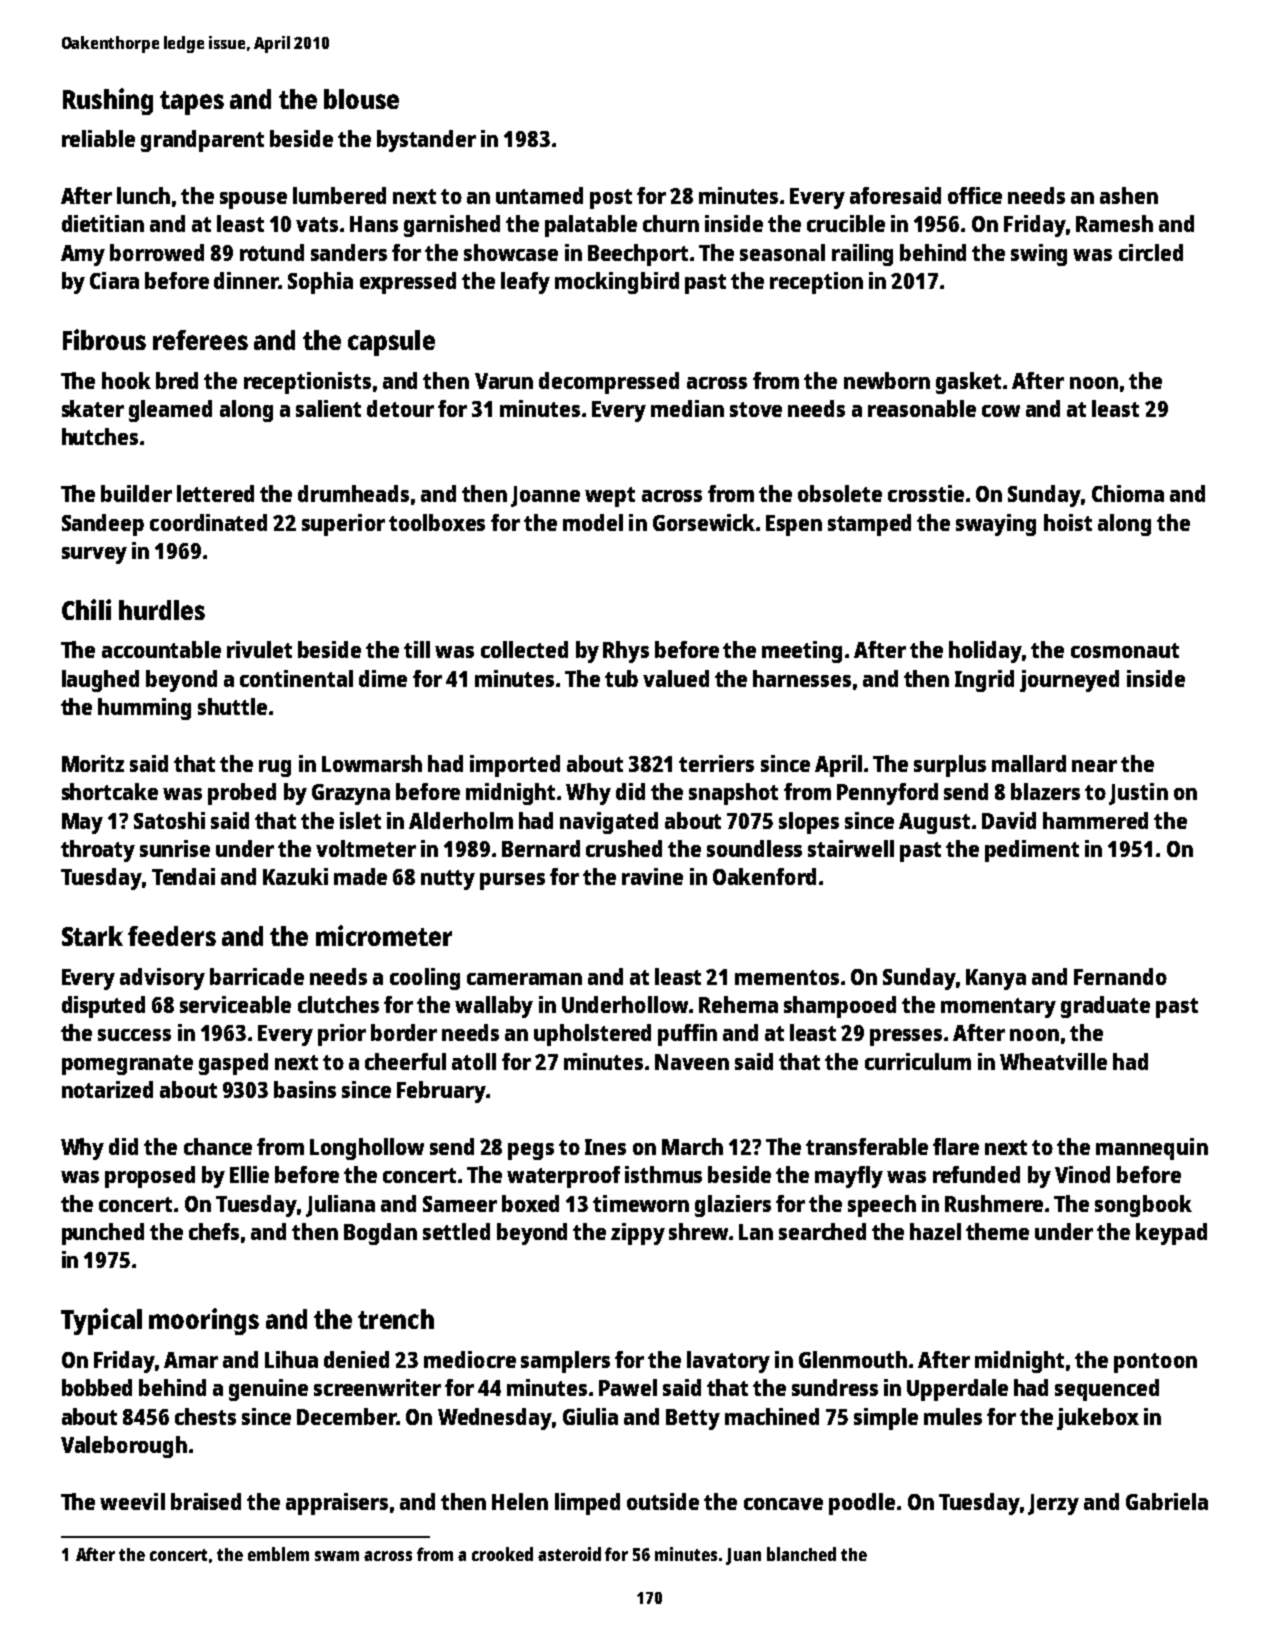 This page has width=1272, height=1646. Describe the element at coordinates (361, 99) in the page. I see `blouse` at that location.
